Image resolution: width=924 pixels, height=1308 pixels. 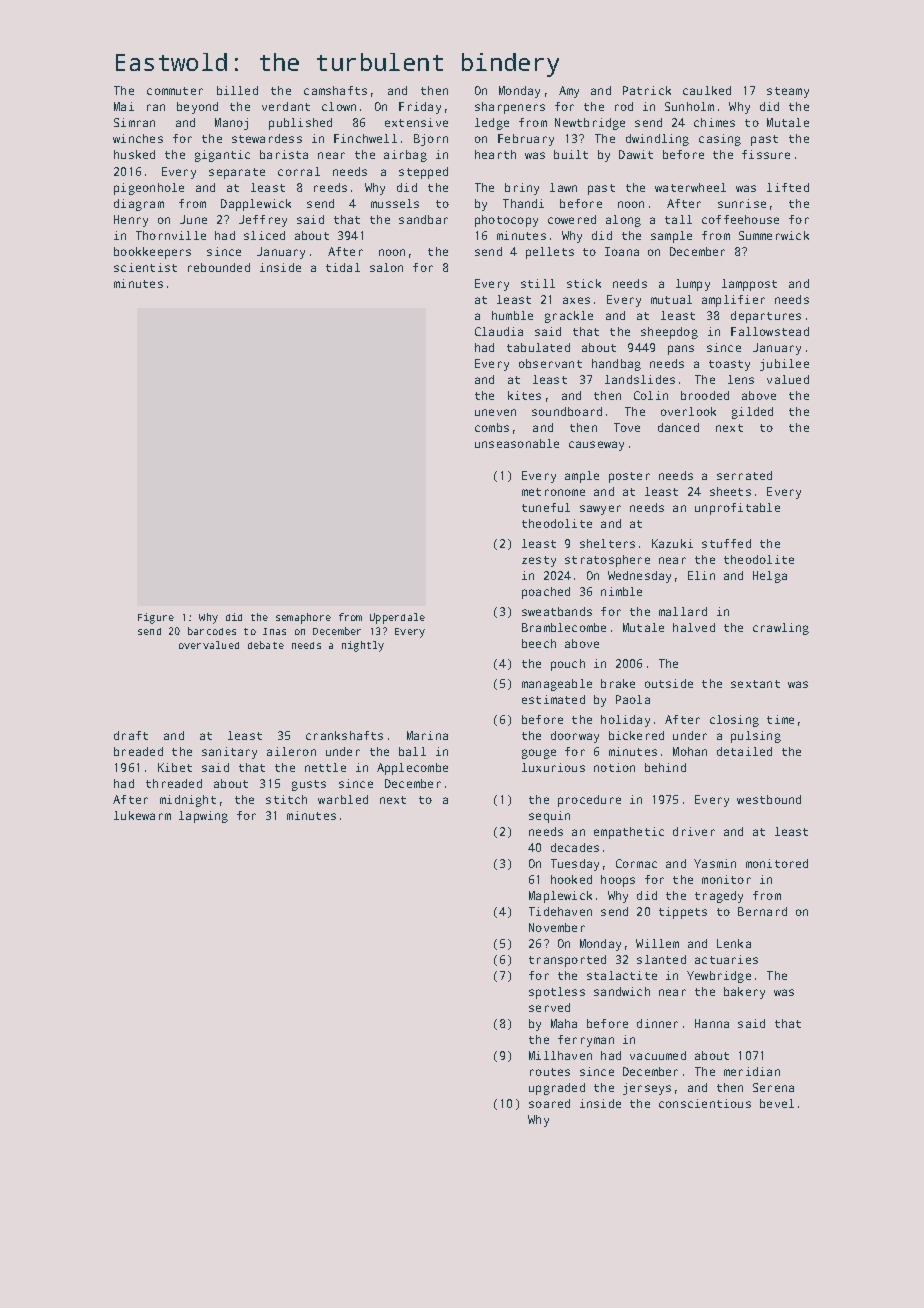 I want to click on lukewarm, so click(x=142, y=815).
